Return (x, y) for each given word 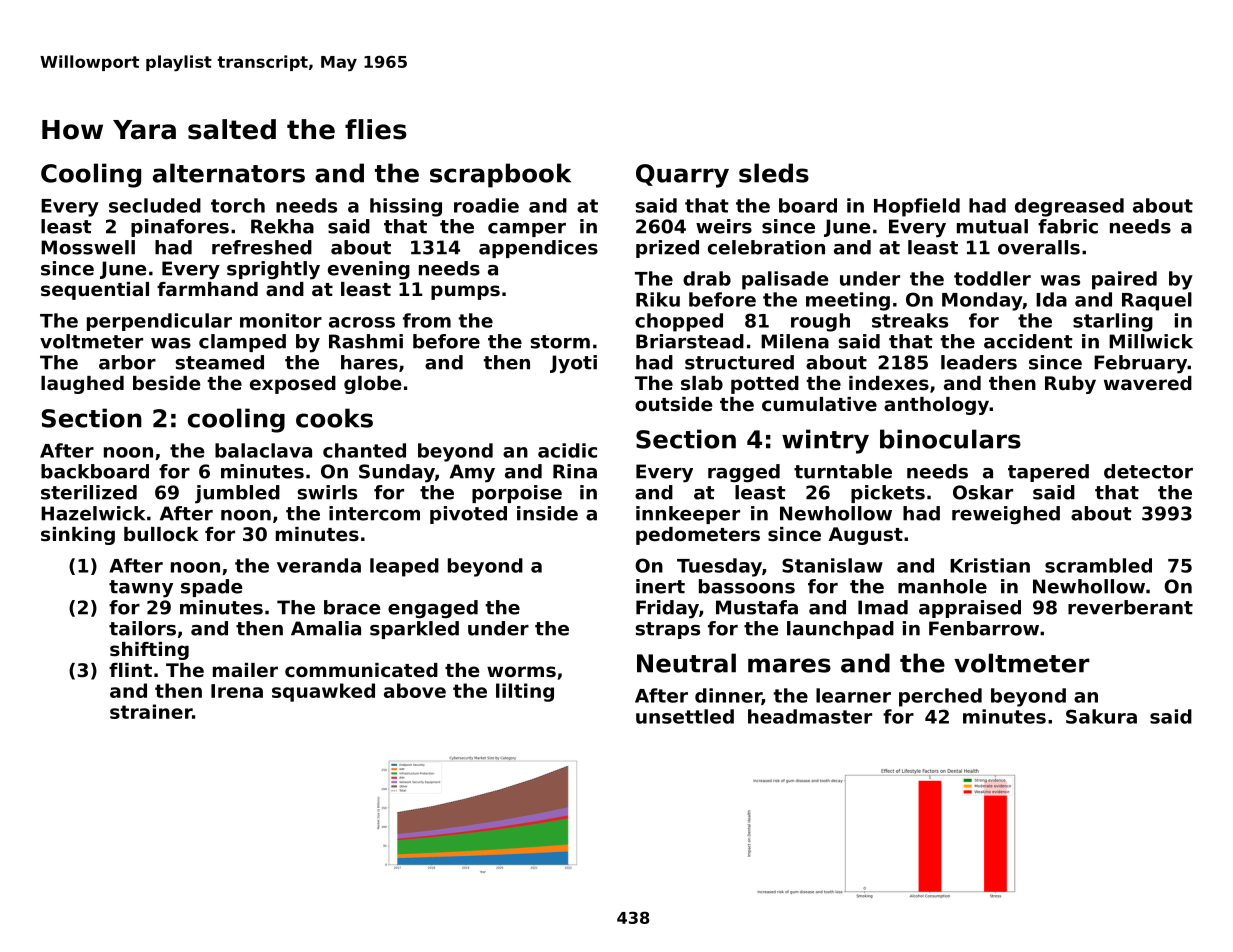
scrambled (1098, 565)
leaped (404, 567)
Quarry (682, 176)
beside (166, 383)
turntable (843, 471)
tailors (142, 628)
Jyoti (573, 364)
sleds (774, 173)
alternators (229, 173)
